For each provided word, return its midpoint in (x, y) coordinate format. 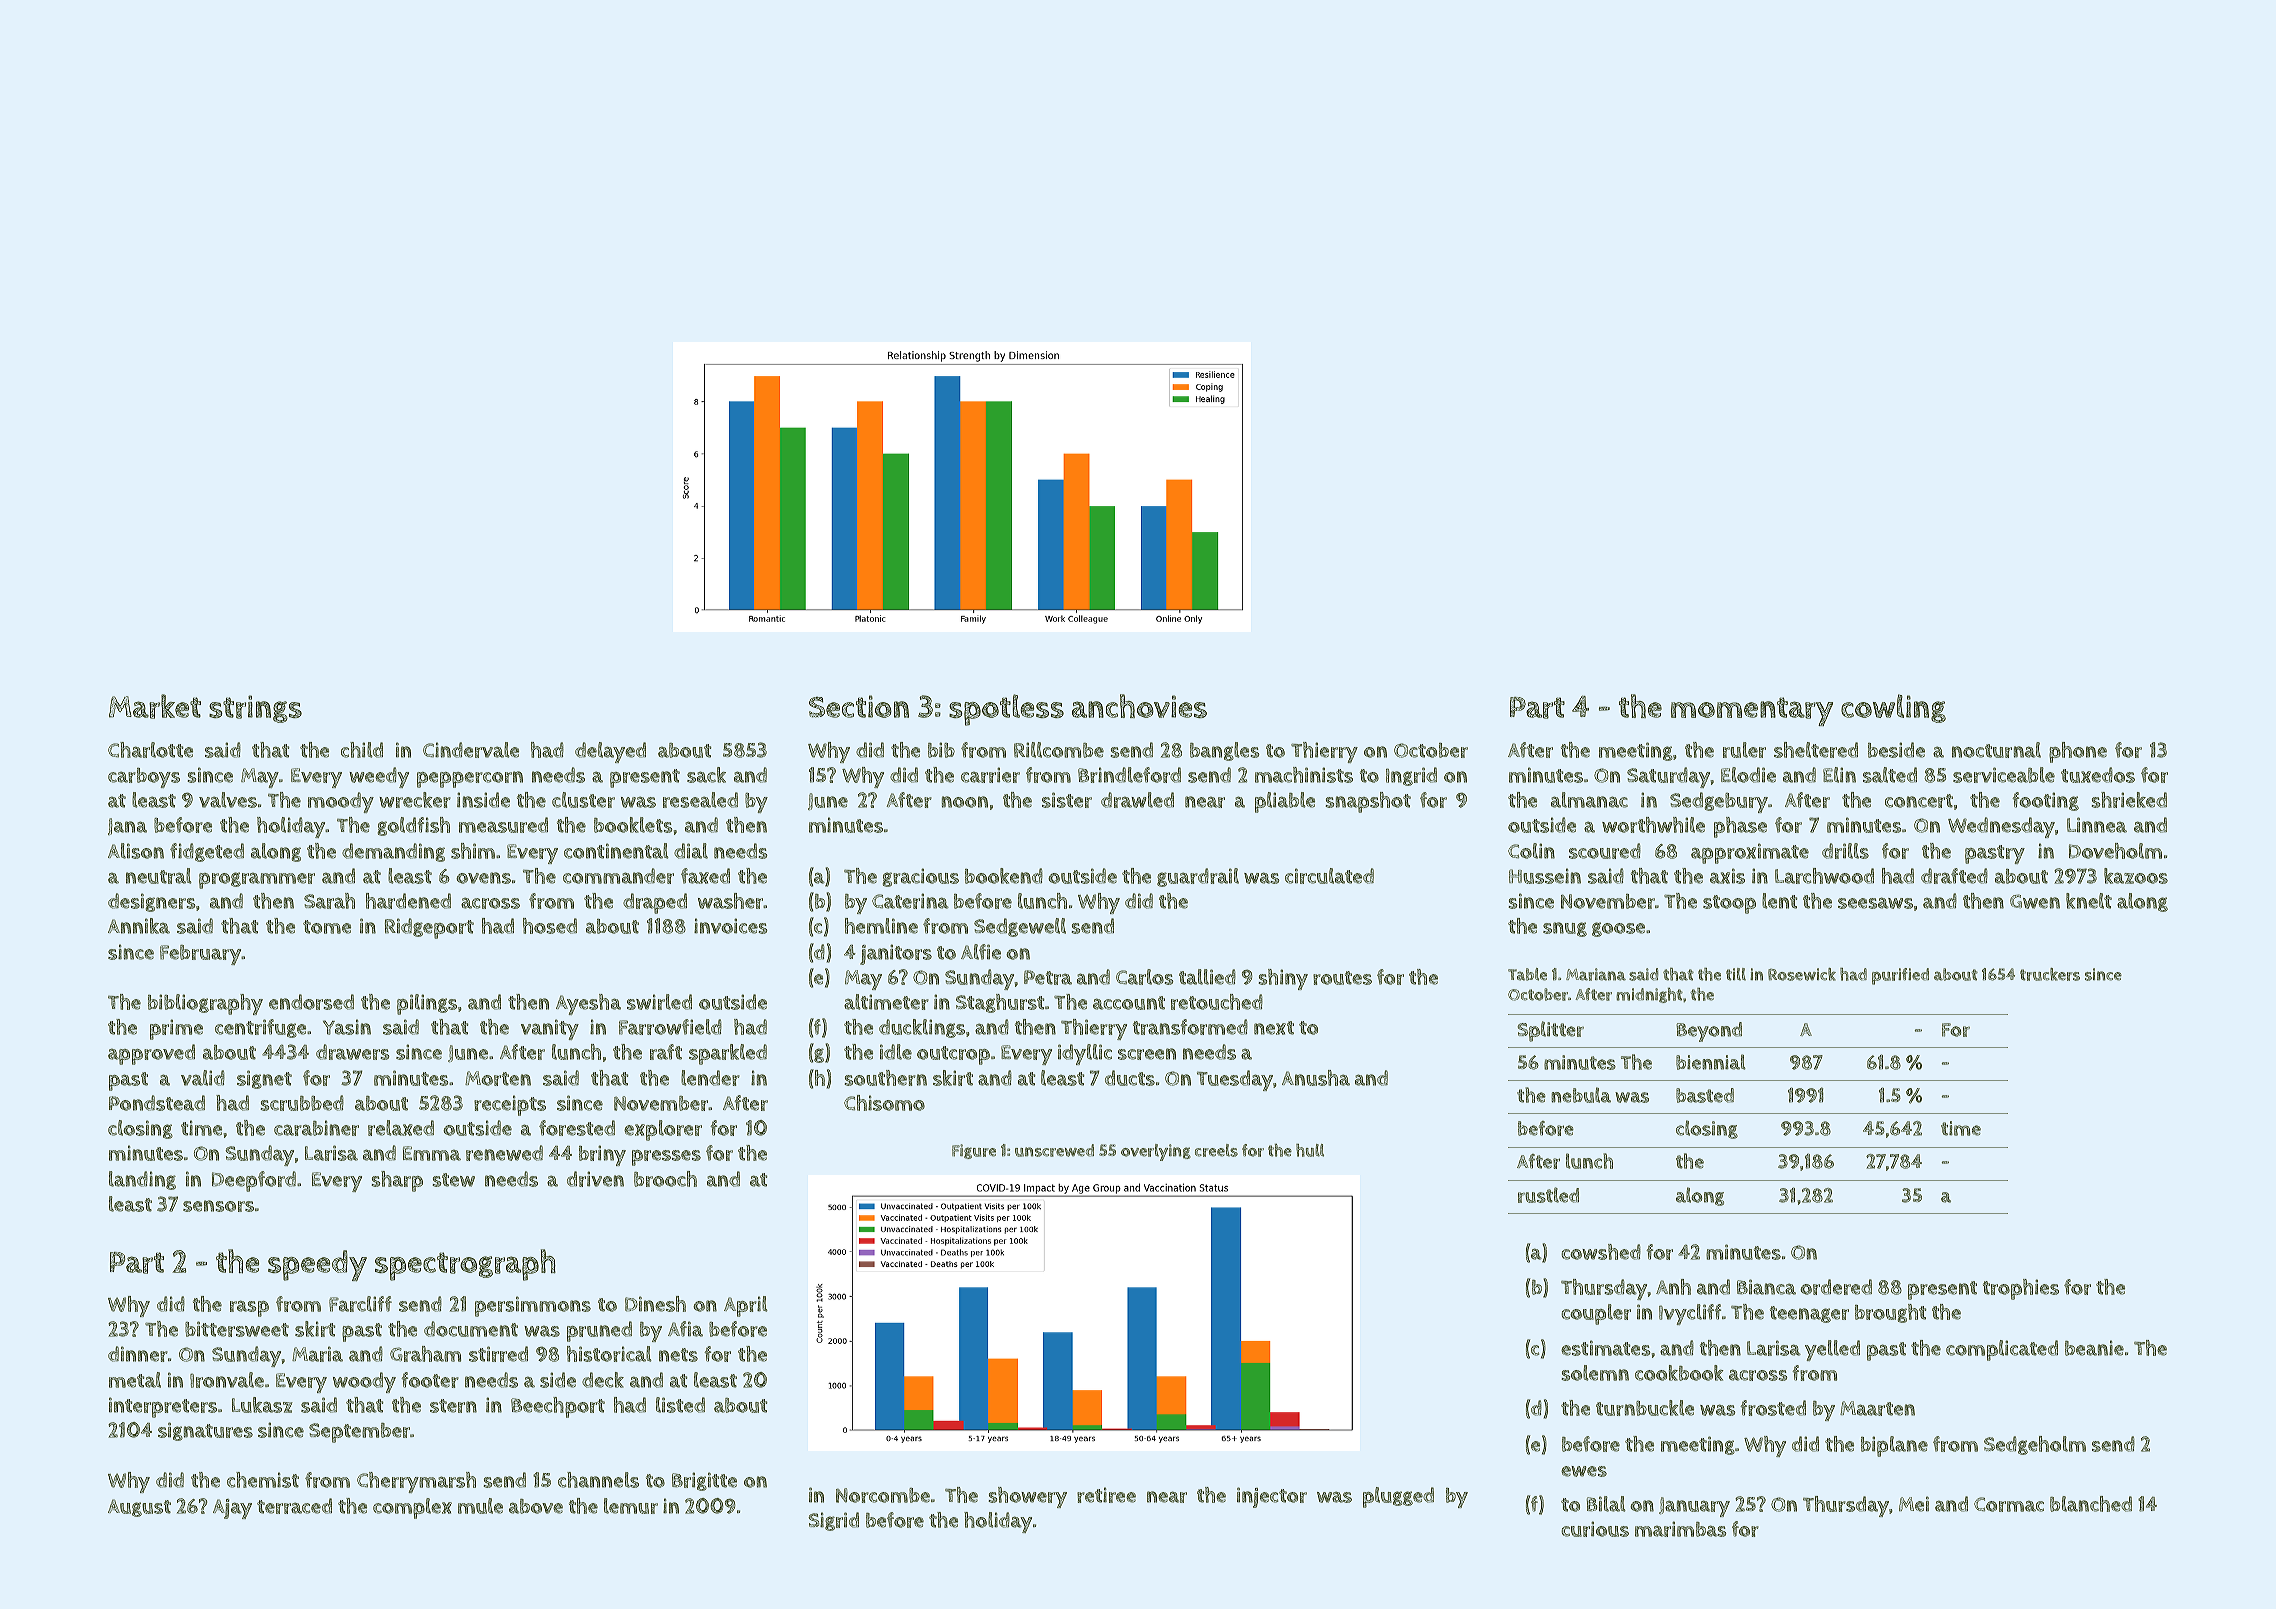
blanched (2091, 1504)
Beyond (1709, 1032)
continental (616, 851)
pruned (599, 1331)
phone (2078, 752)
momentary (1752, 711)
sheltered (1816, 750)
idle (896, 1052)
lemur (631, 1506)
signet (264, 1079)
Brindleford (1129, 775)
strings (255, 709)
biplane (1894, 1446)
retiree (1106, 1495)
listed (680, 1405)
